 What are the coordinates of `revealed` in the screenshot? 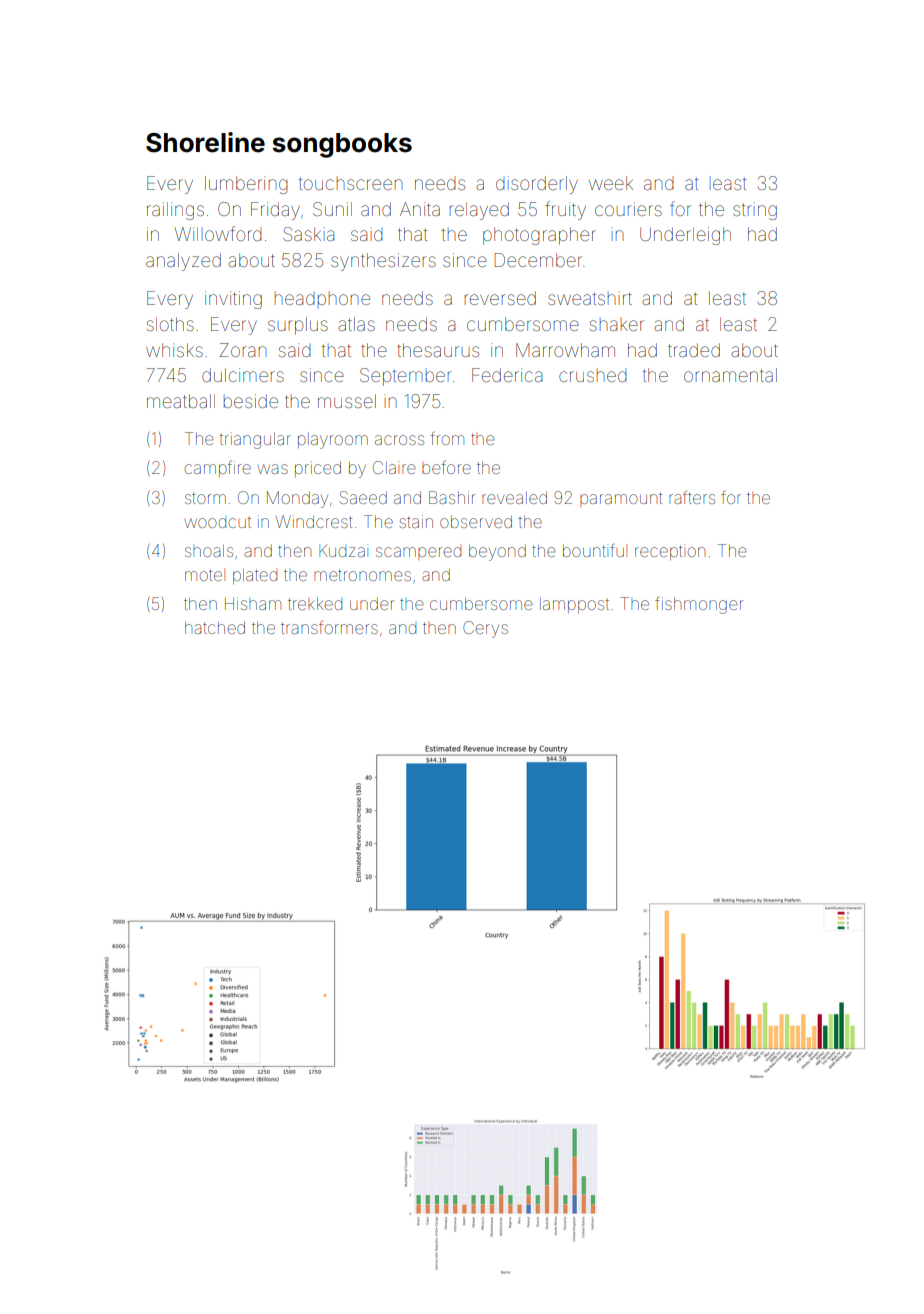 It's located at (514, 497).
